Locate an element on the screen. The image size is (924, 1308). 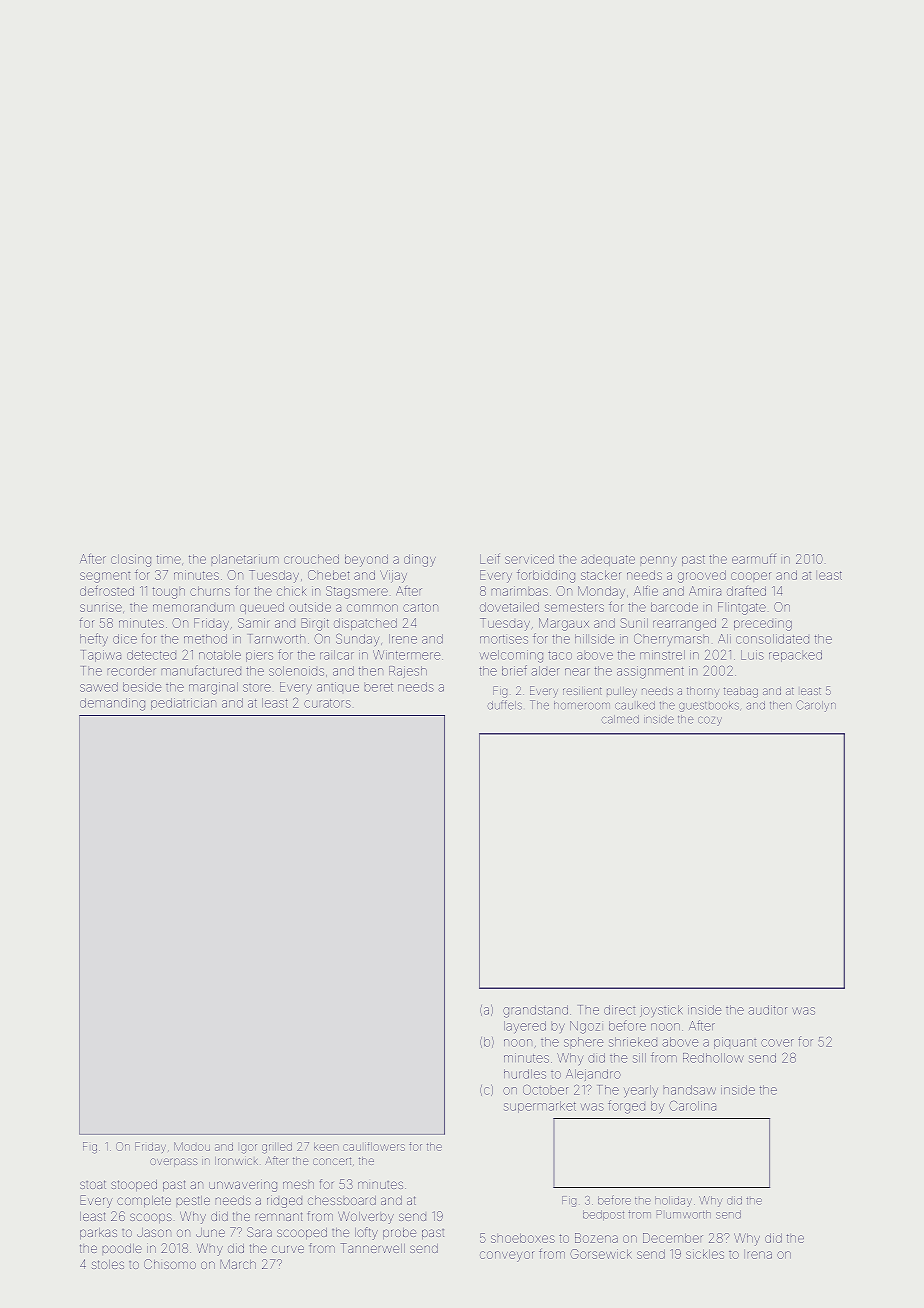
curators is located at coordinates (327, 703).
